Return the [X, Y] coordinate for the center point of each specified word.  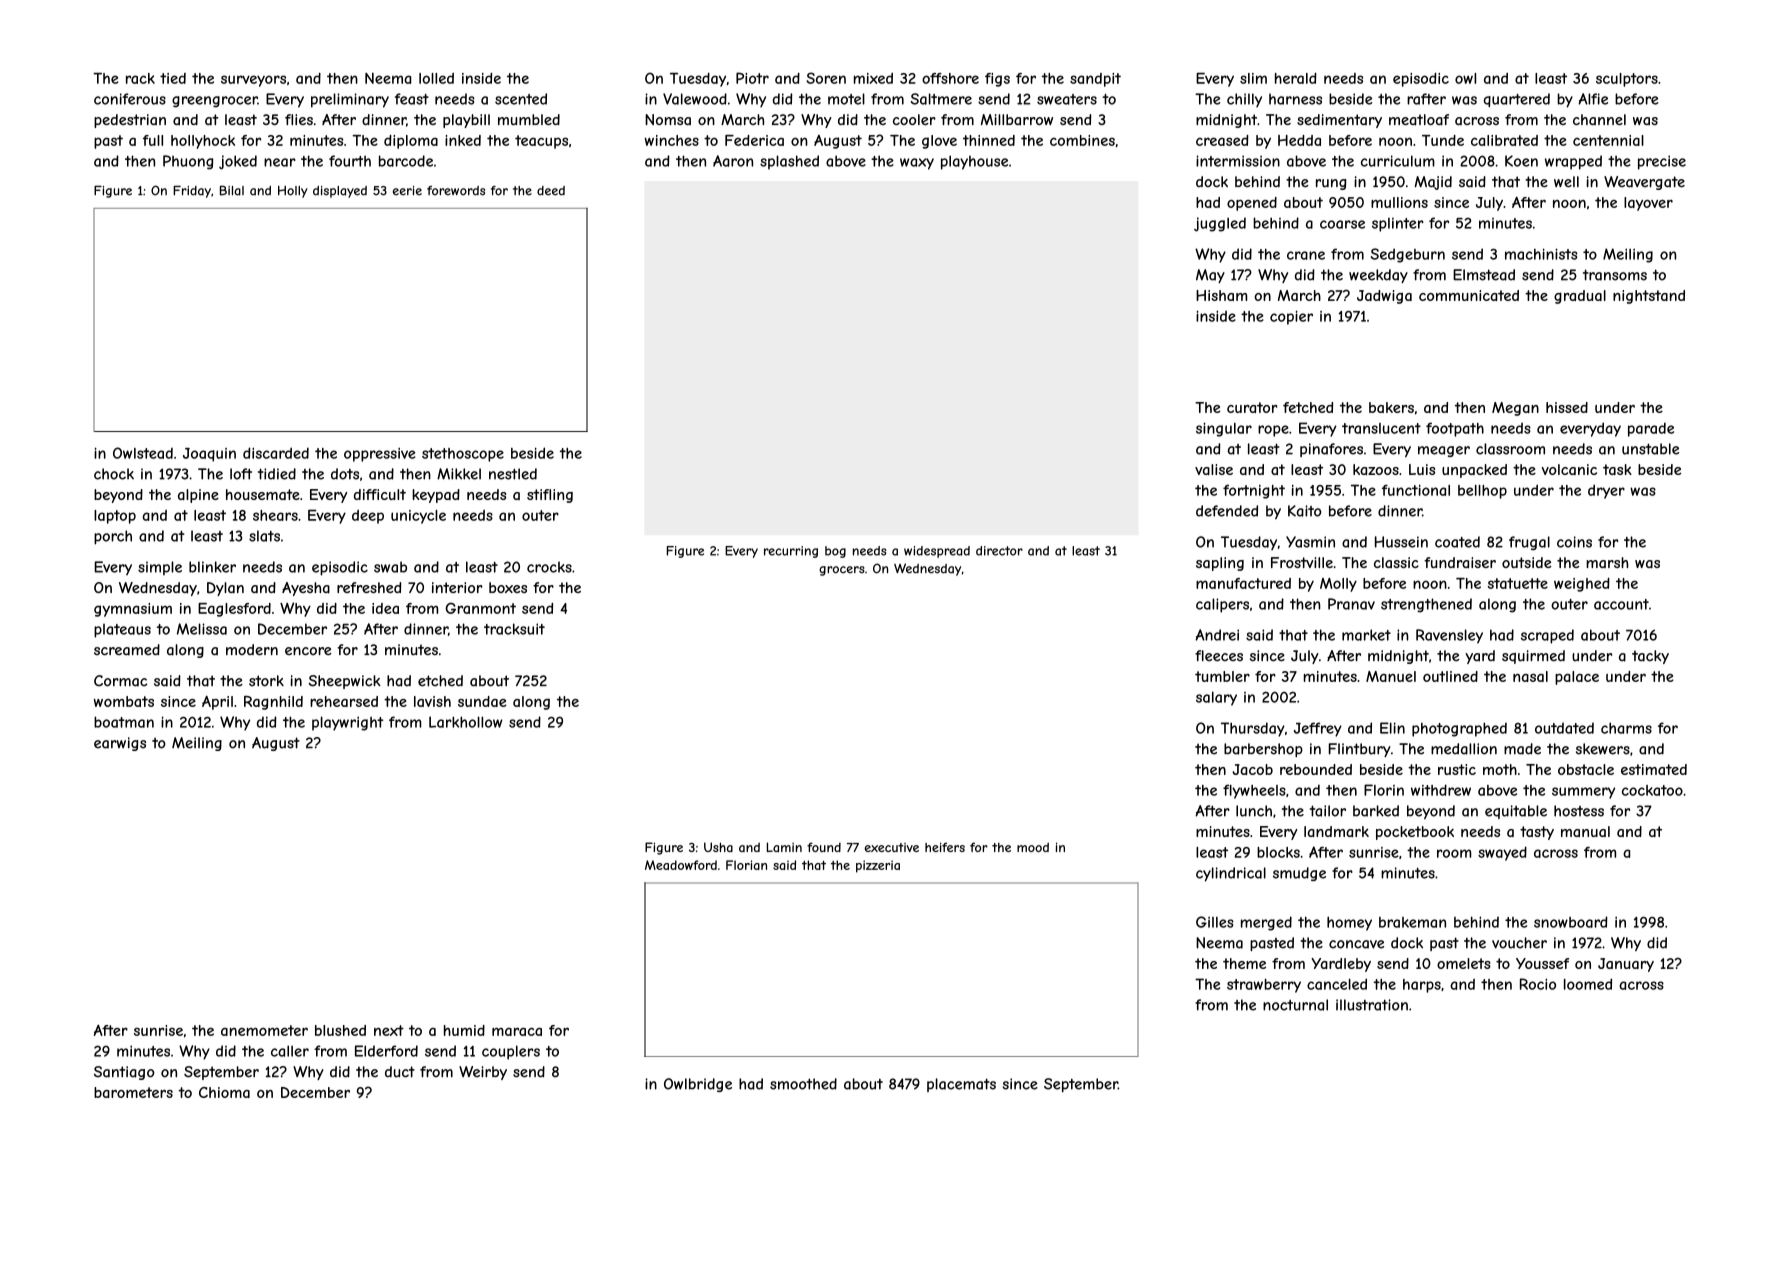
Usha [718, 847]
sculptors [1627, 80]
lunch [1254, 811]
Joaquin [209, 455]
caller [290, 1051]
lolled [436, 78]
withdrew [1441, 790]
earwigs [120, 744]
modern [252, 650]
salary [1216, 698]
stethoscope [463, 455]
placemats [961, 1085]
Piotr [752, 78]
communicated [1469, 295]
